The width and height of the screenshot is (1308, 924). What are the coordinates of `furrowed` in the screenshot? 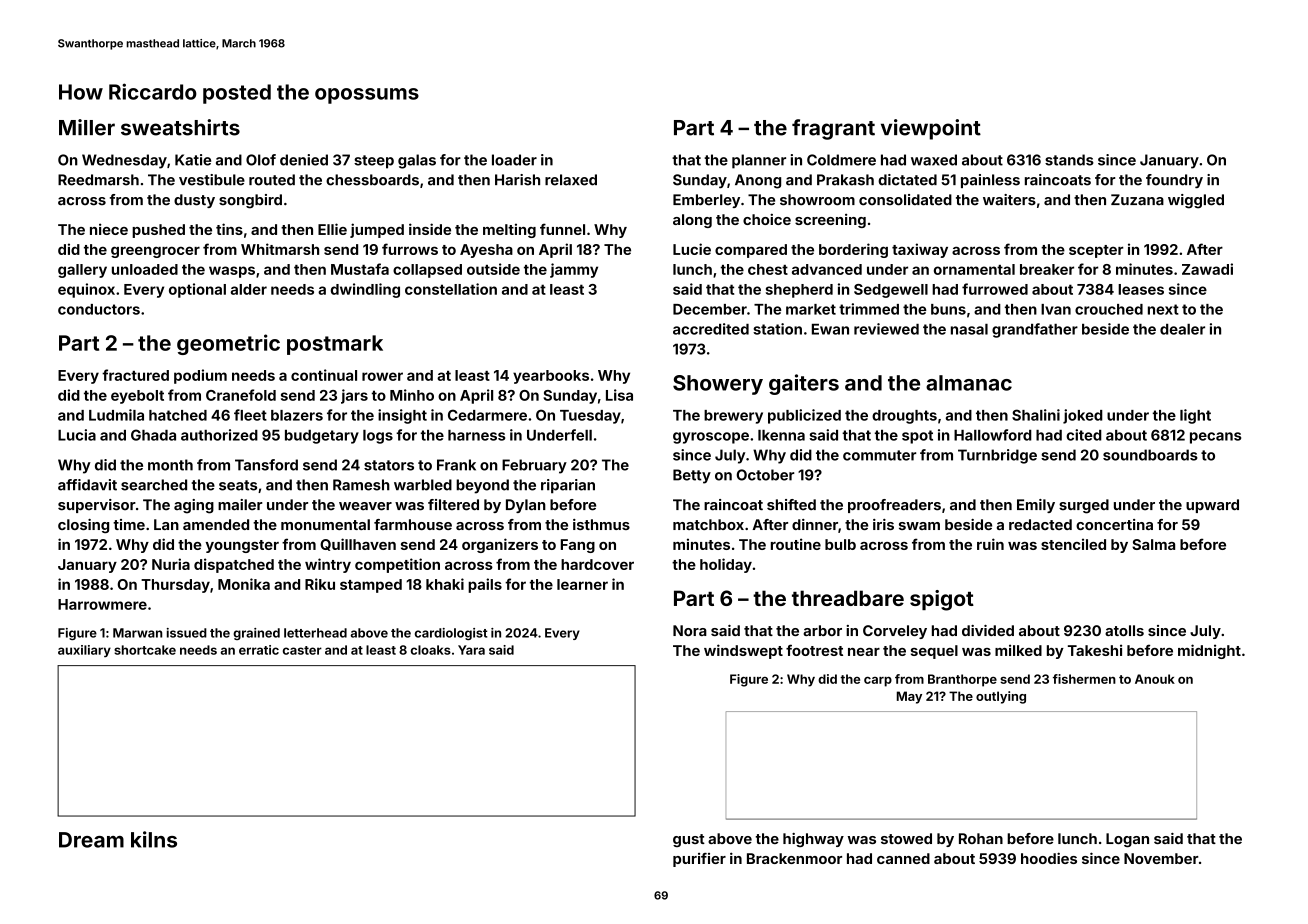 It's located at (995, 289).
